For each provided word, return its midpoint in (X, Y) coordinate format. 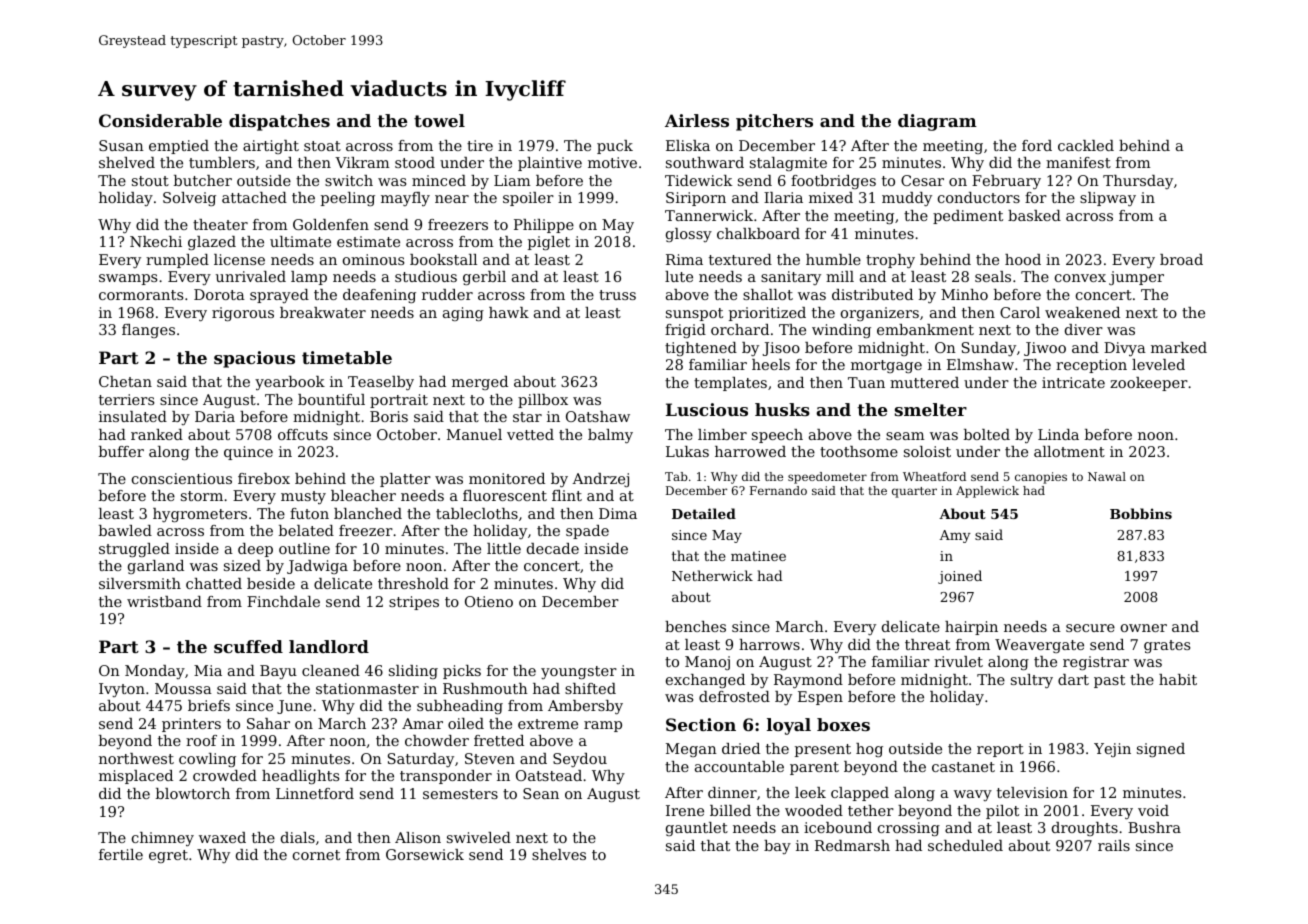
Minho (964, 294)
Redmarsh (852, 845)
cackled (1086, 145)
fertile (121, 854)
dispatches (279, 122)
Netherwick (712, 575)
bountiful (331, 399)
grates (1167, 646)
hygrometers (200, 515)
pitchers (774, 122)
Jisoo (781, 349)
